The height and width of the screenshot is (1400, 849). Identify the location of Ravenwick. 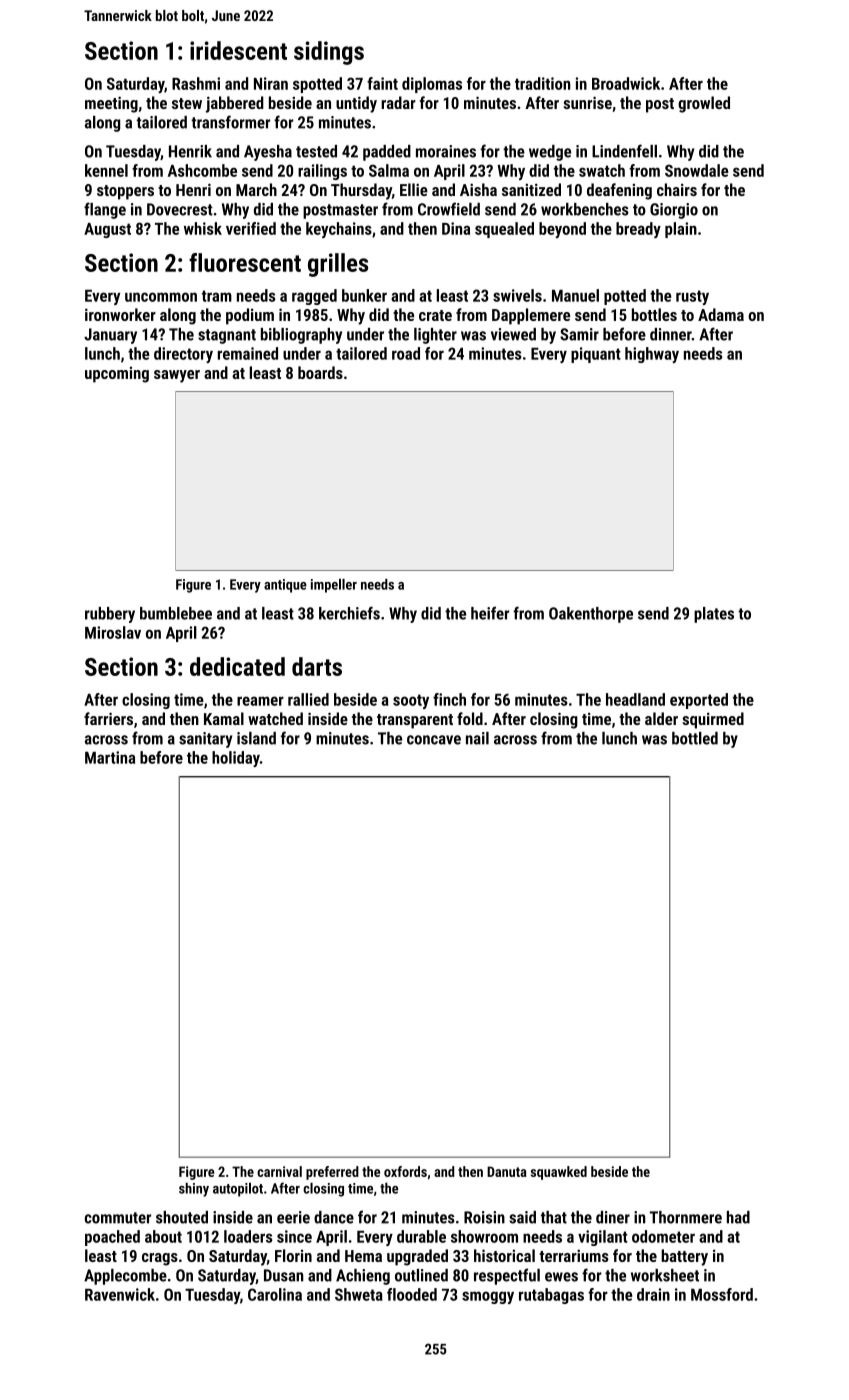
(120, 1294).
